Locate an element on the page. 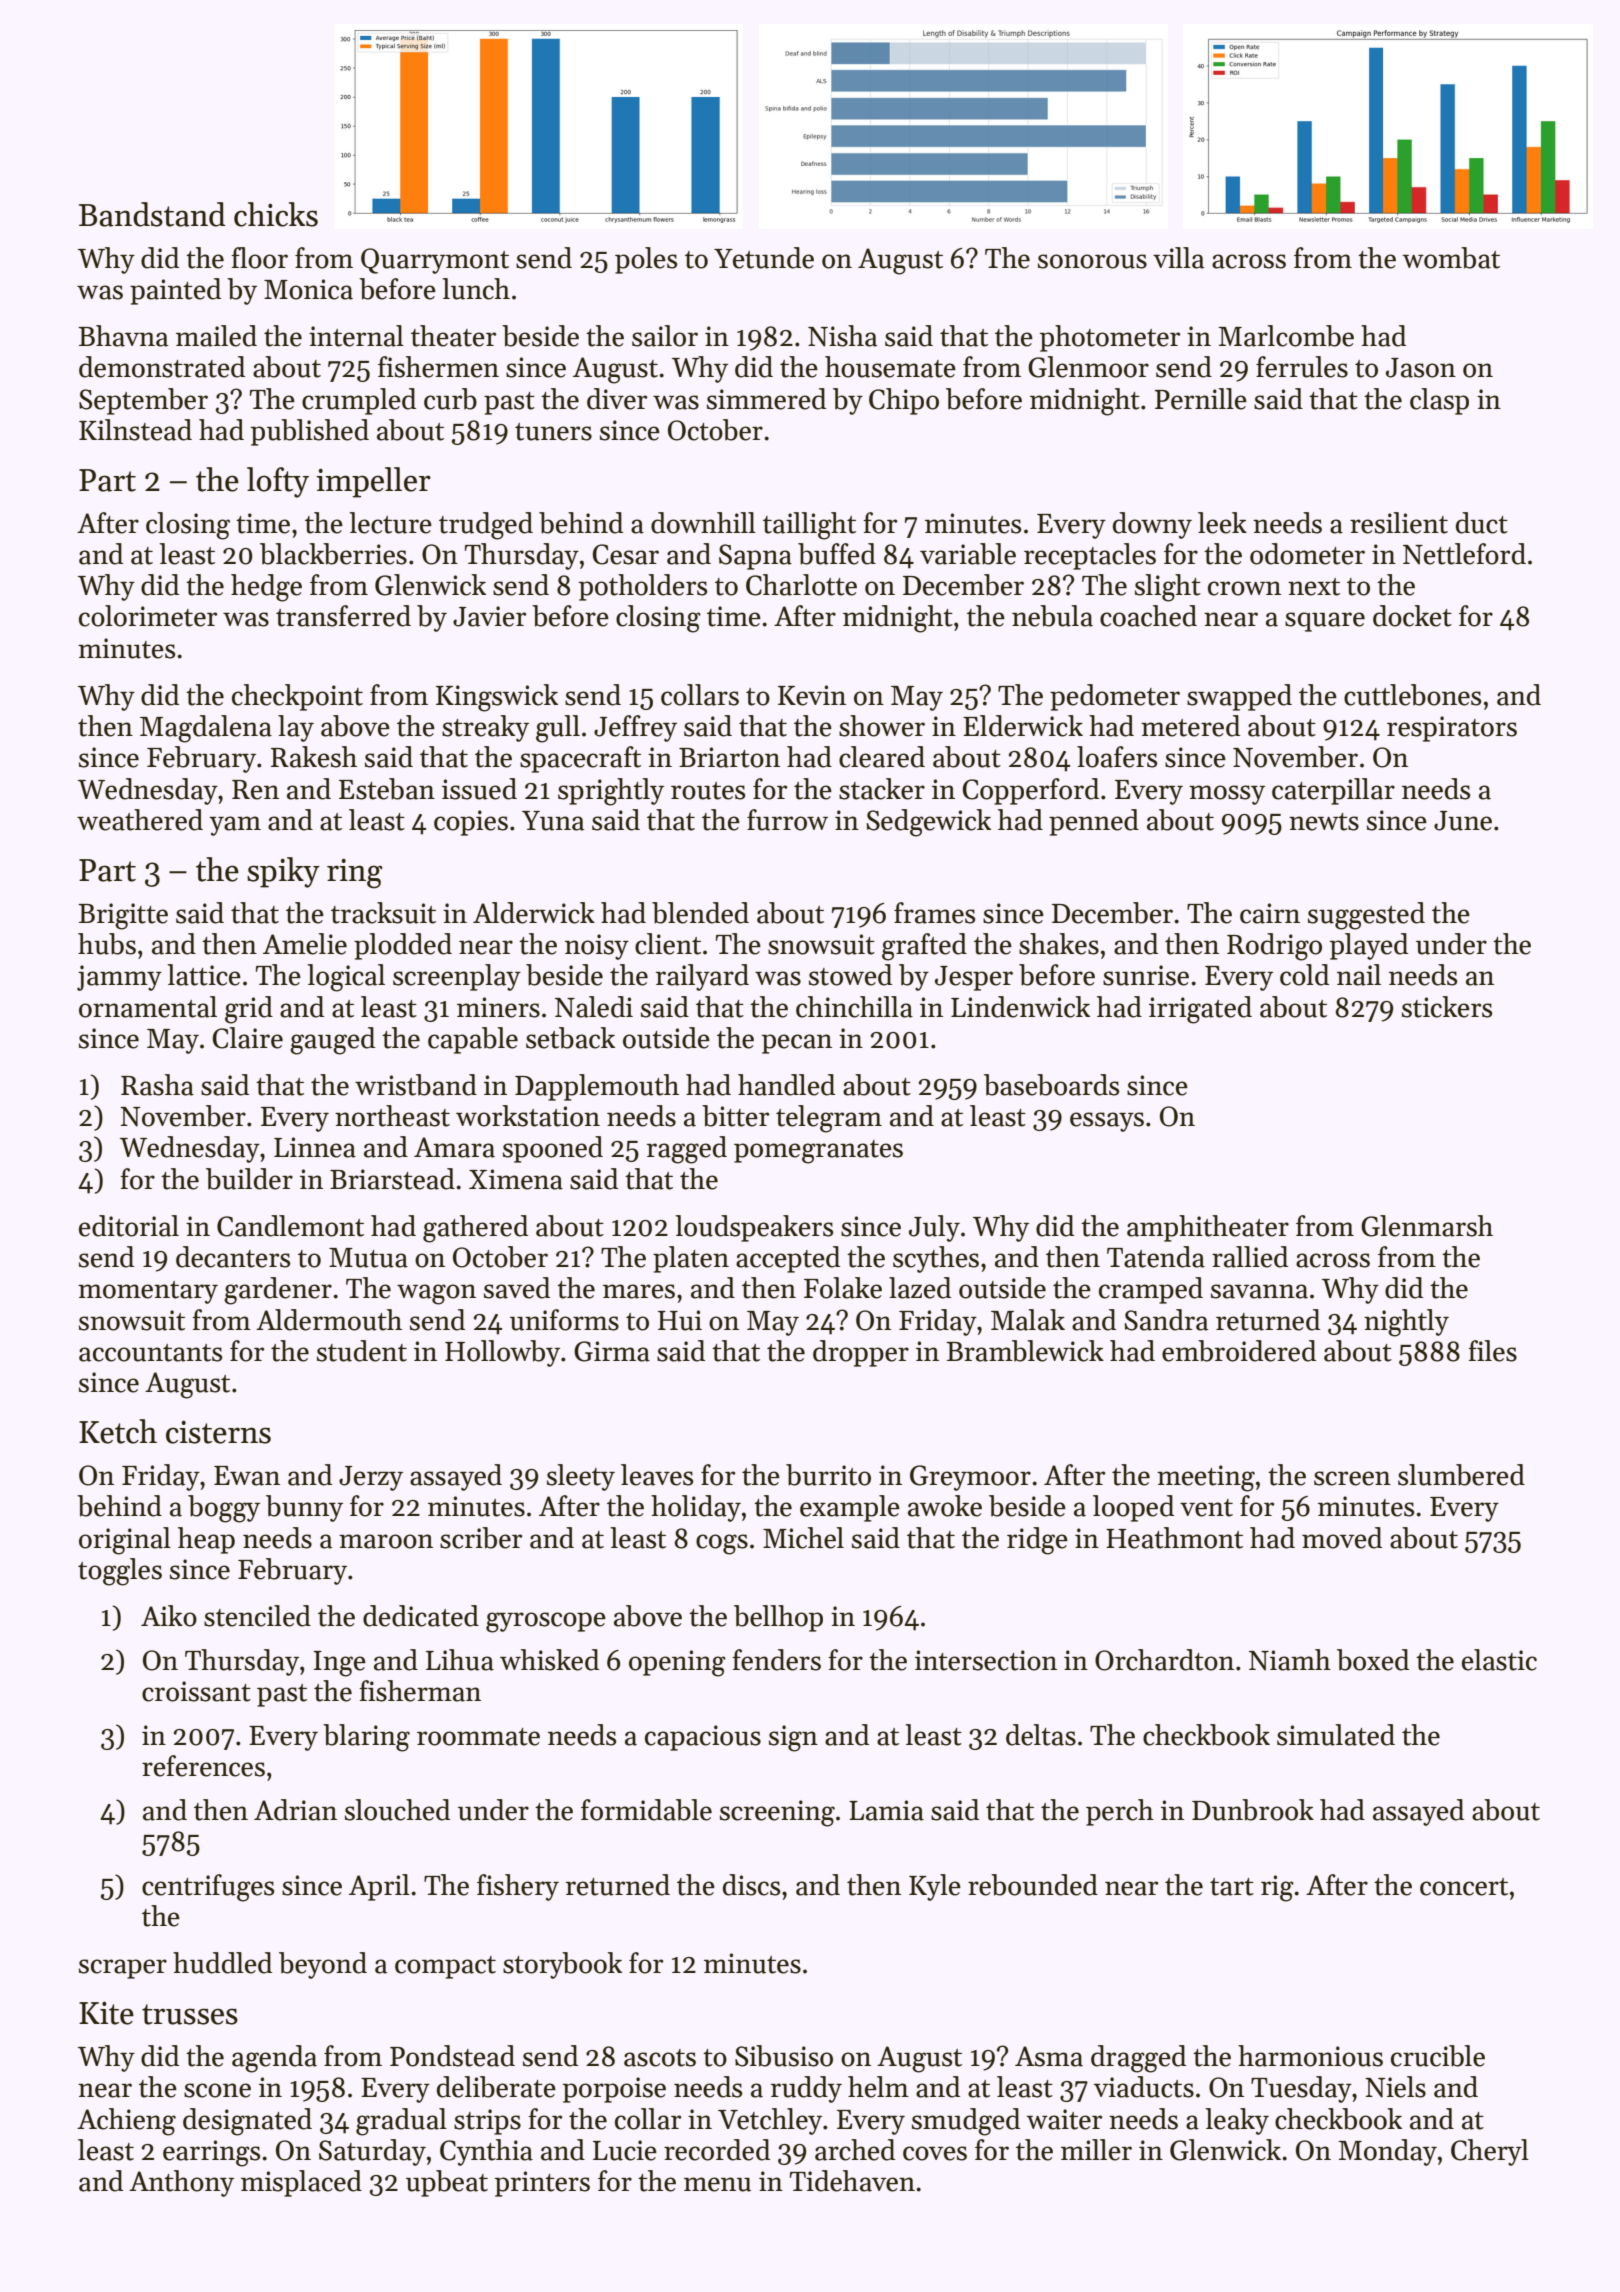 Image resolution: width=1620 pixels, height=2292 pixels. Bhavna is located at coordinates (123, 336).
